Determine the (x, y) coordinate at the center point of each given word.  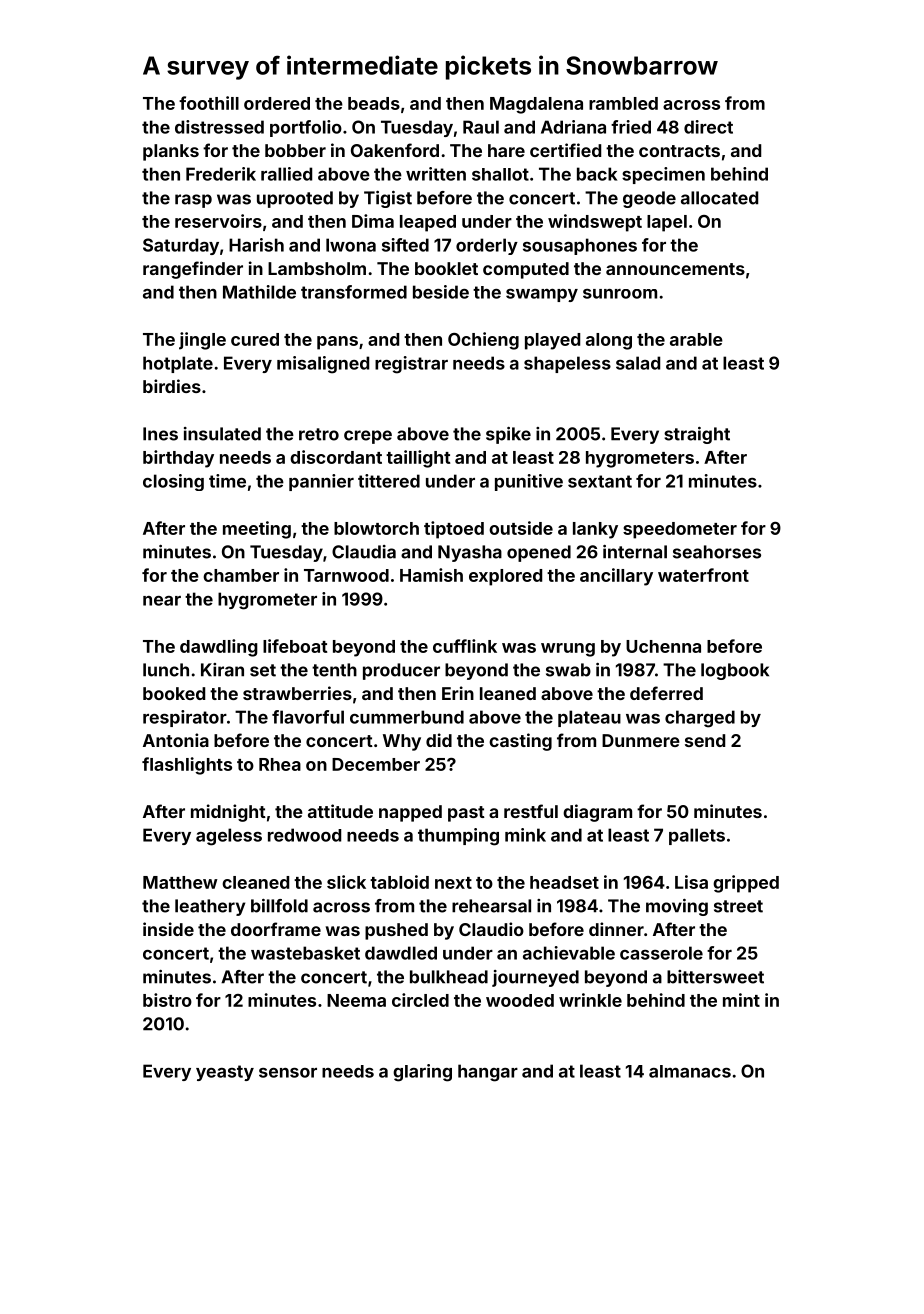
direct (708, 127)
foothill (209, 103)
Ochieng (483, 341)
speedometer (680, 530)
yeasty (225, 1073)
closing (173, 482)
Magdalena (536, 105)
